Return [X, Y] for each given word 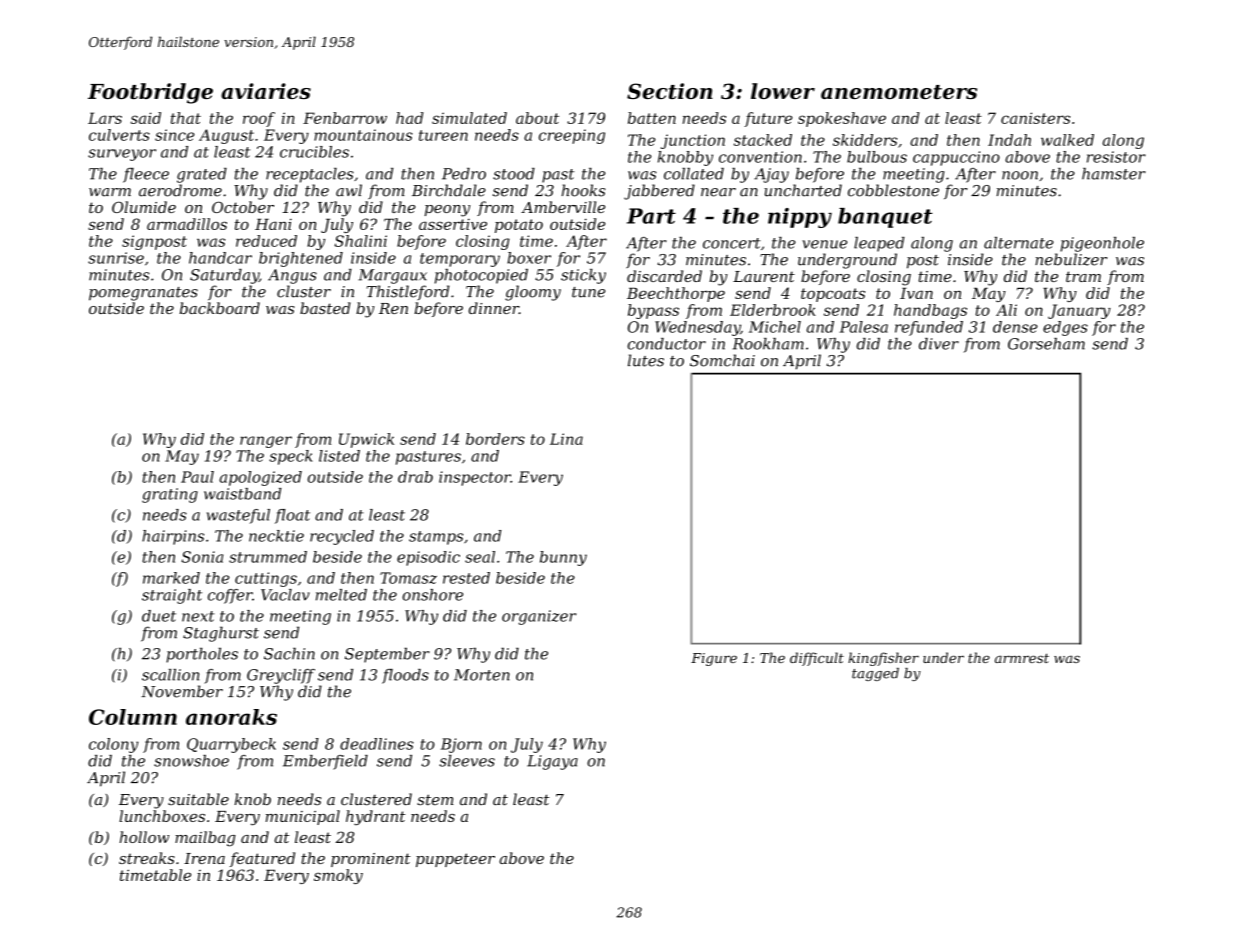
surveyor [122, 155]
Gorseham [1046, 344]
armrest [1022, 658]
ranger [266, 442]
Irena [204, 858]
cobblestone [893, 190]
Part [651, 216]
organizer [539, 617]
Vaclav [285, 595]
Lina [566, 439]
